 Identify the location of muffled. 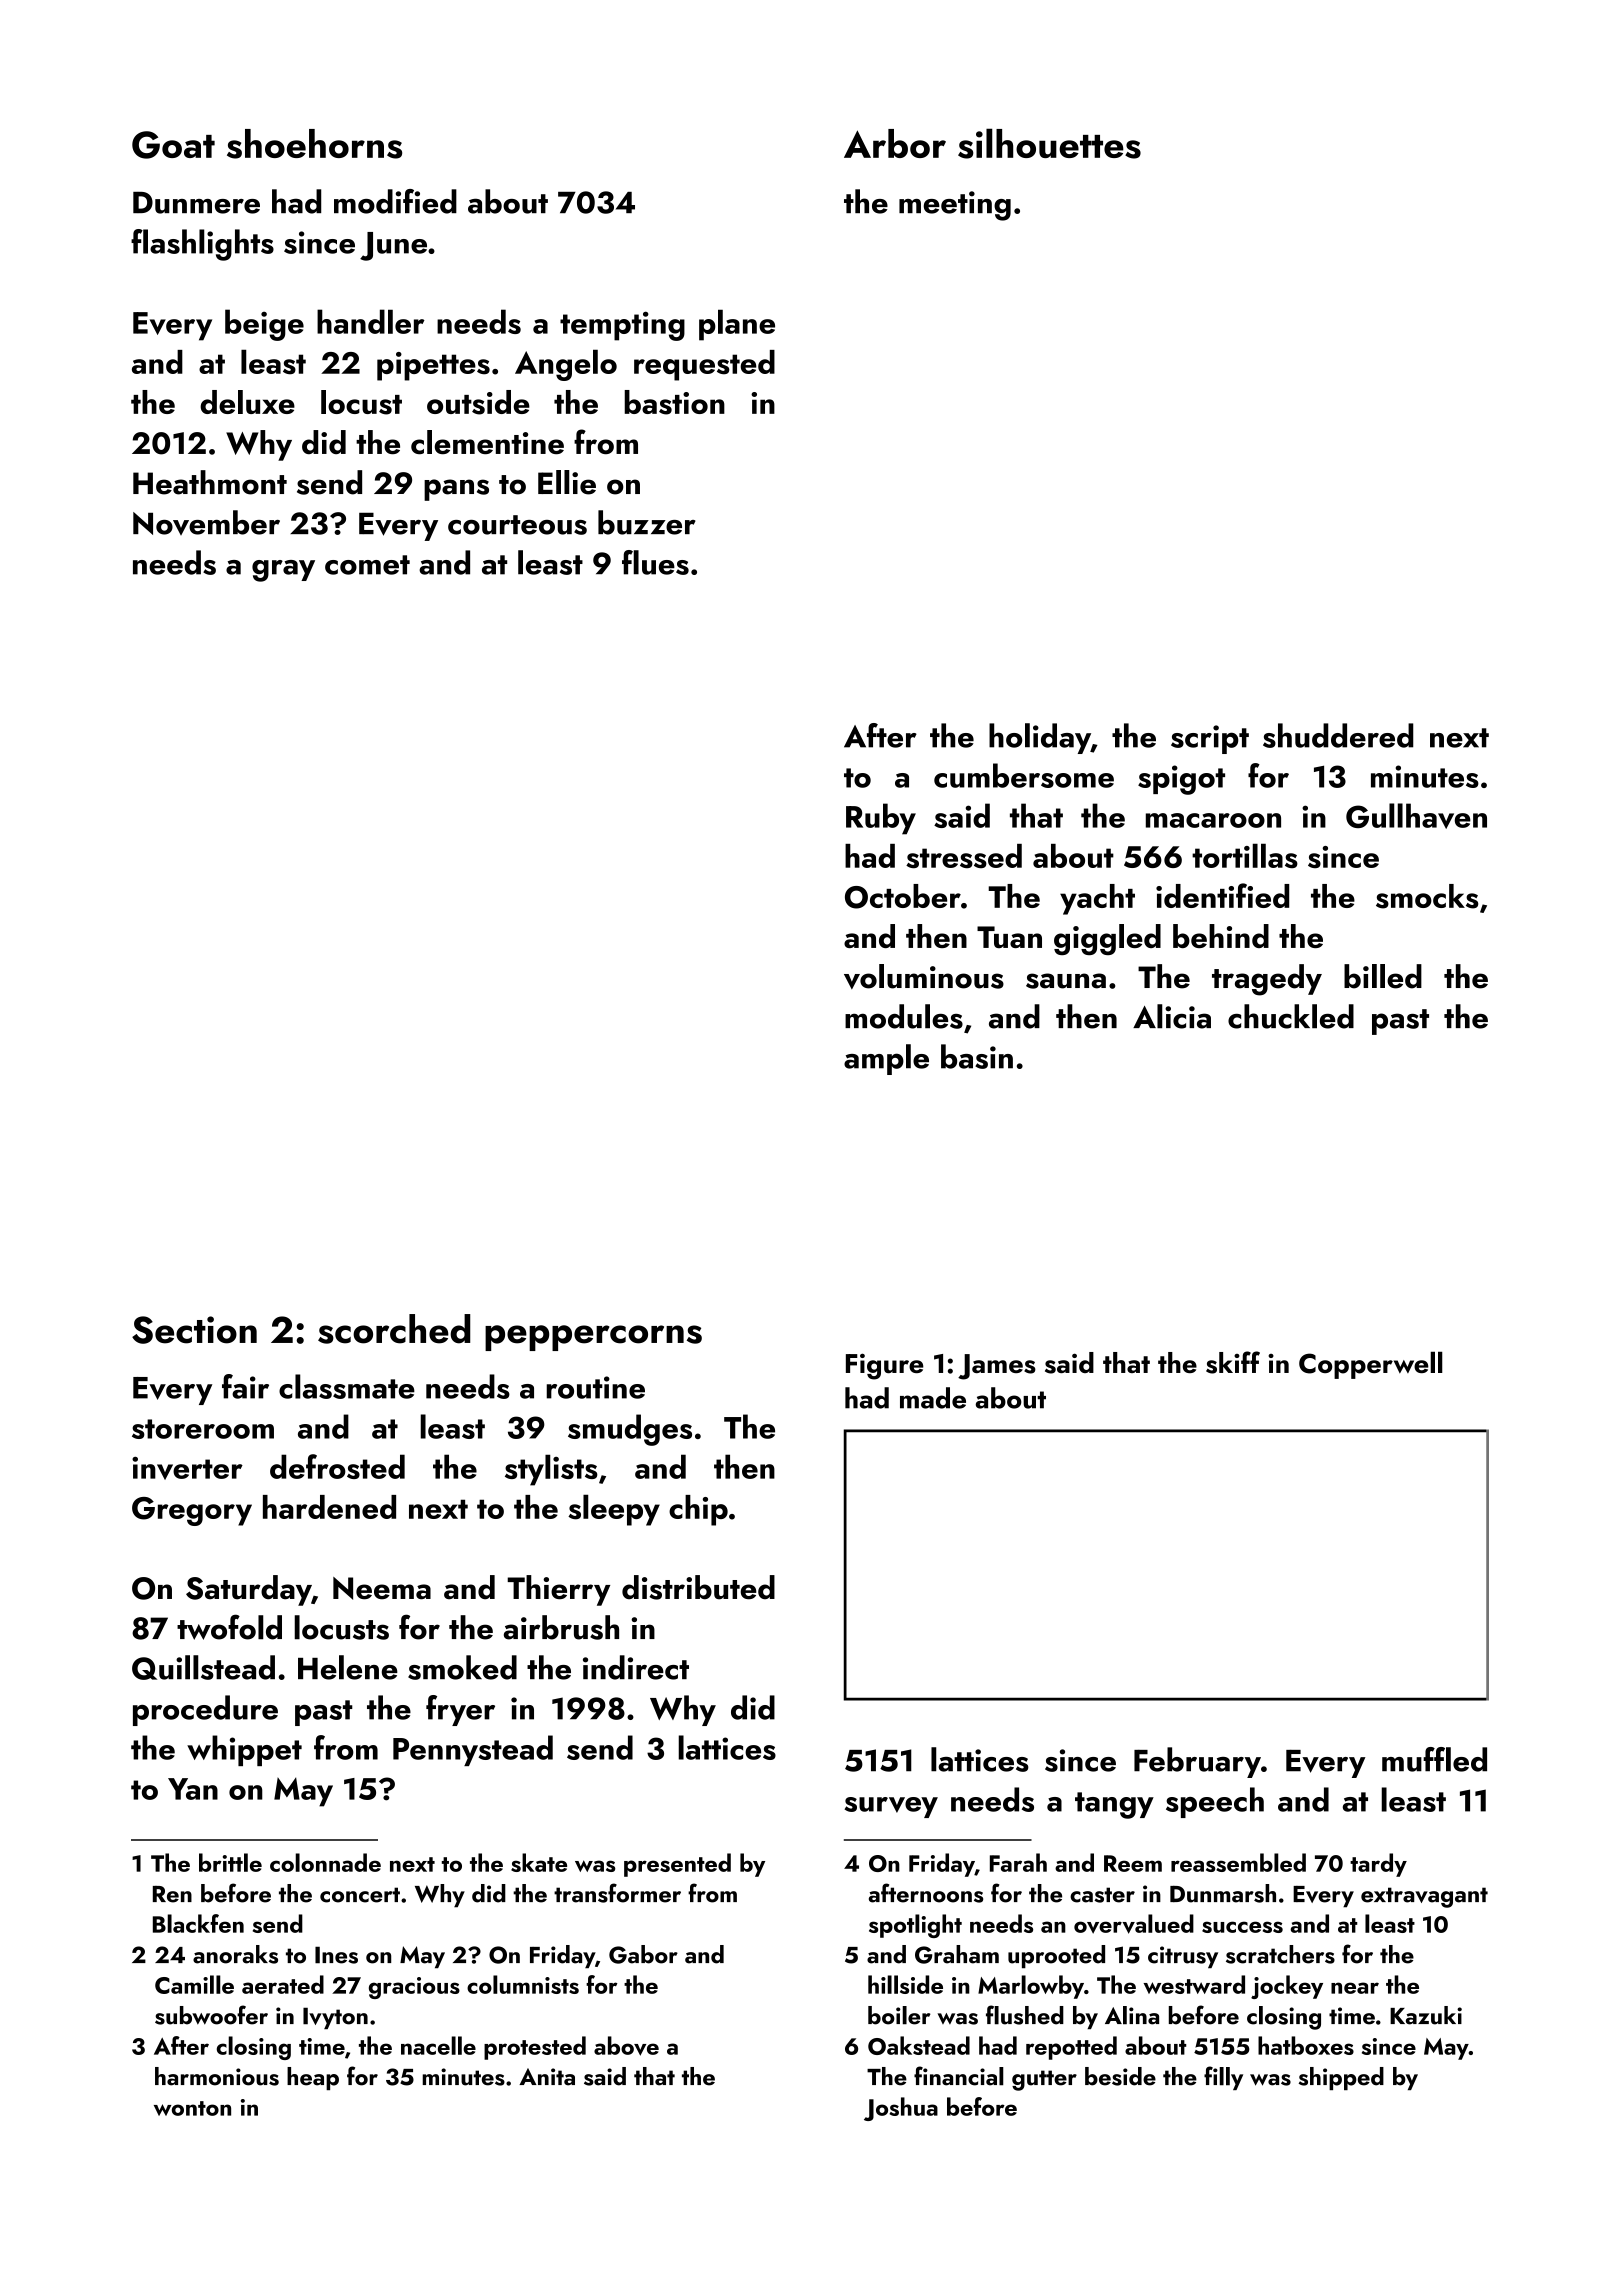
(1434, 1759).
